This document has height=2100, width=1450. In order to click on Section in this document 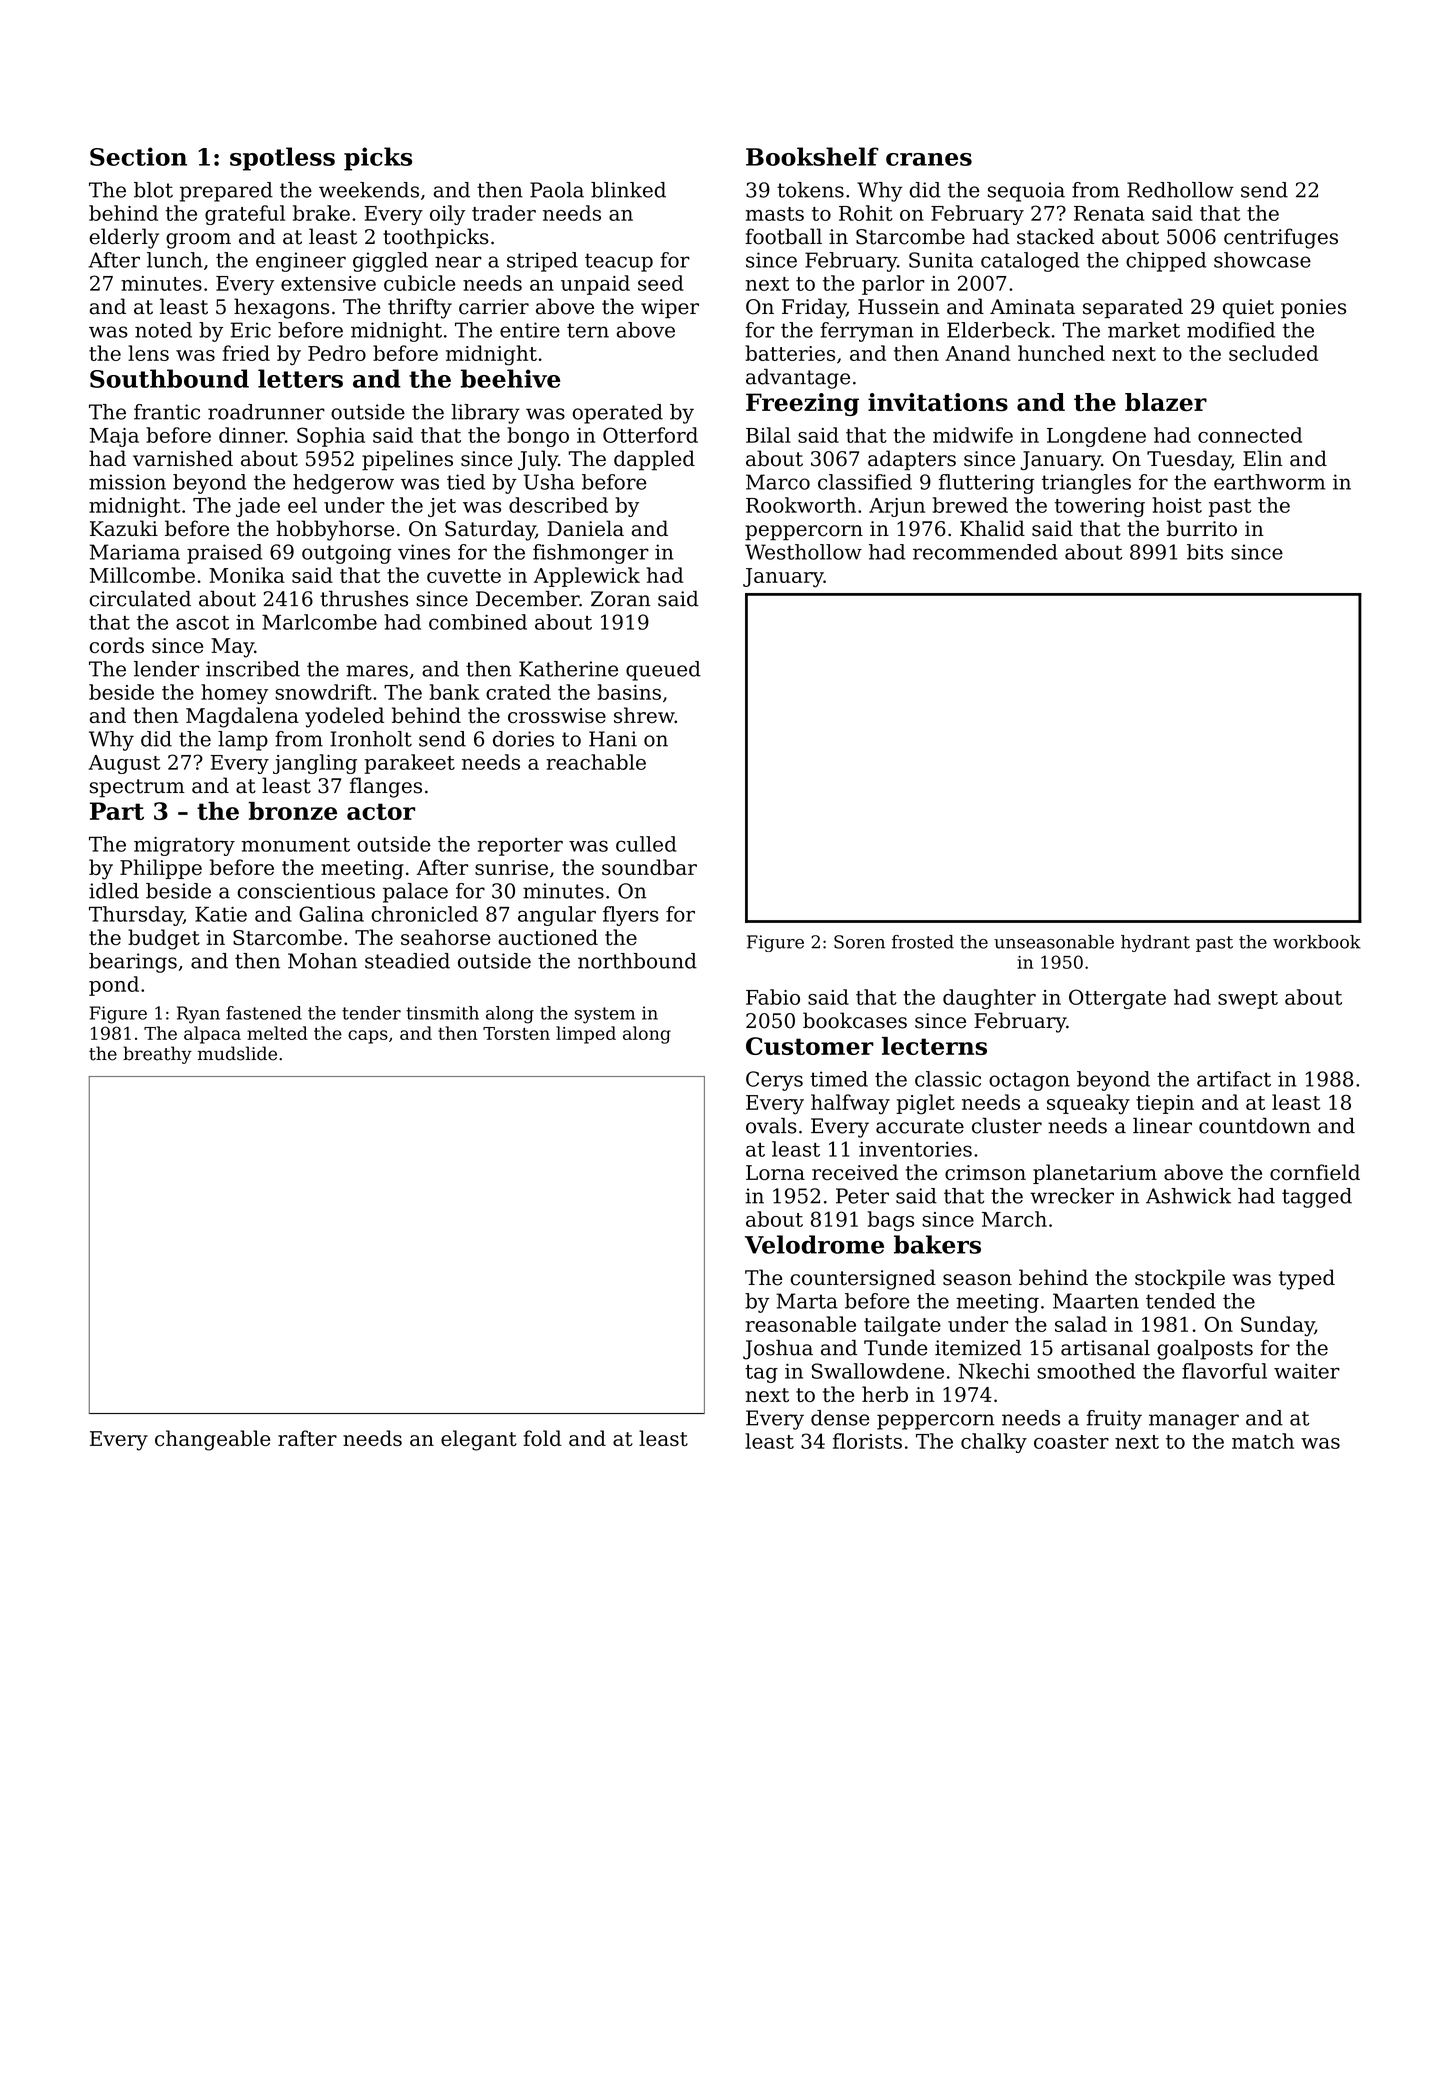, I will do `click(138, 156)`.
